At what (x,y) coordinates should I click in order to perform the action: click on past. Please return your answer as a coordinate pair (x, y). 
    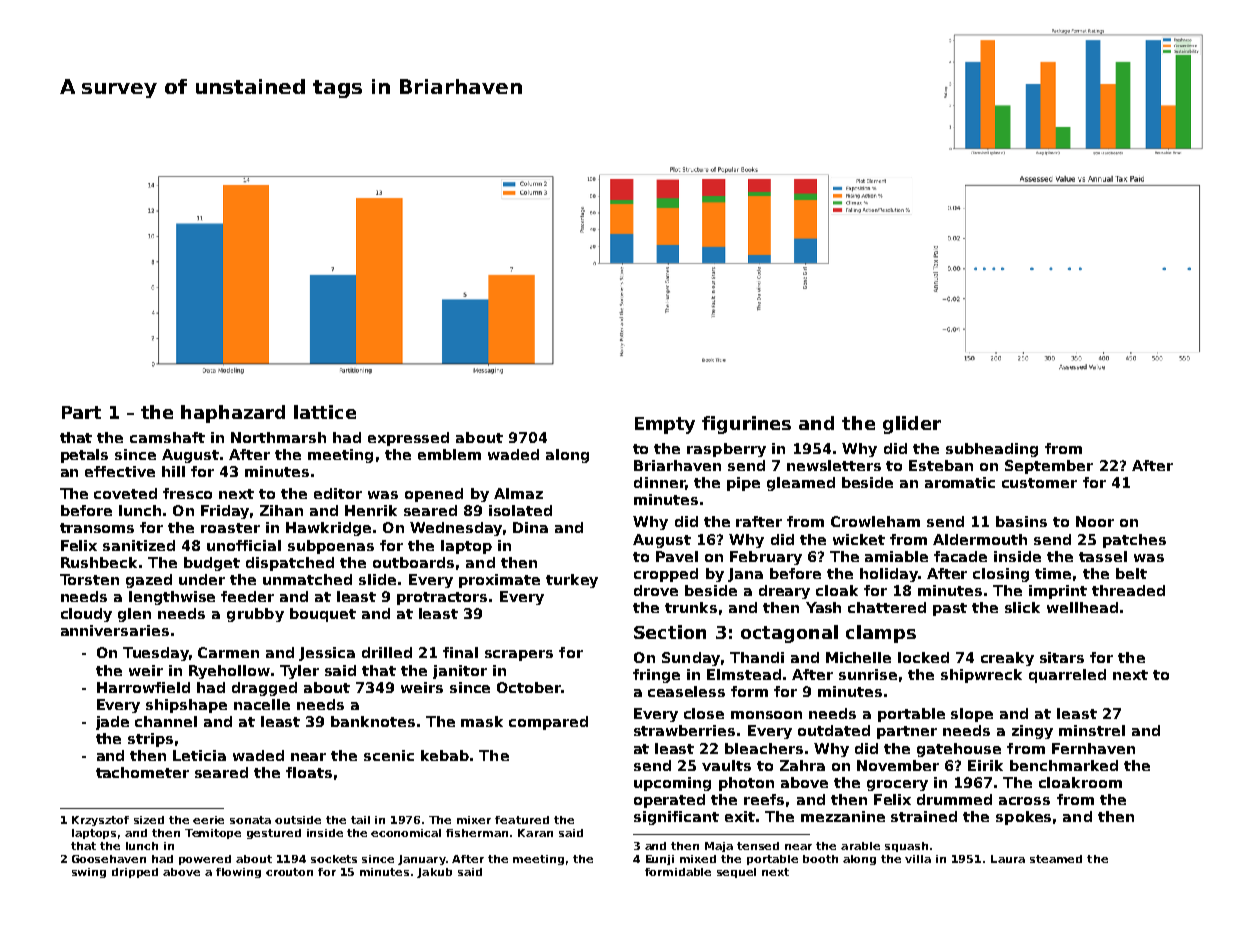
    Looking at the image, I should click on (950, 609).
